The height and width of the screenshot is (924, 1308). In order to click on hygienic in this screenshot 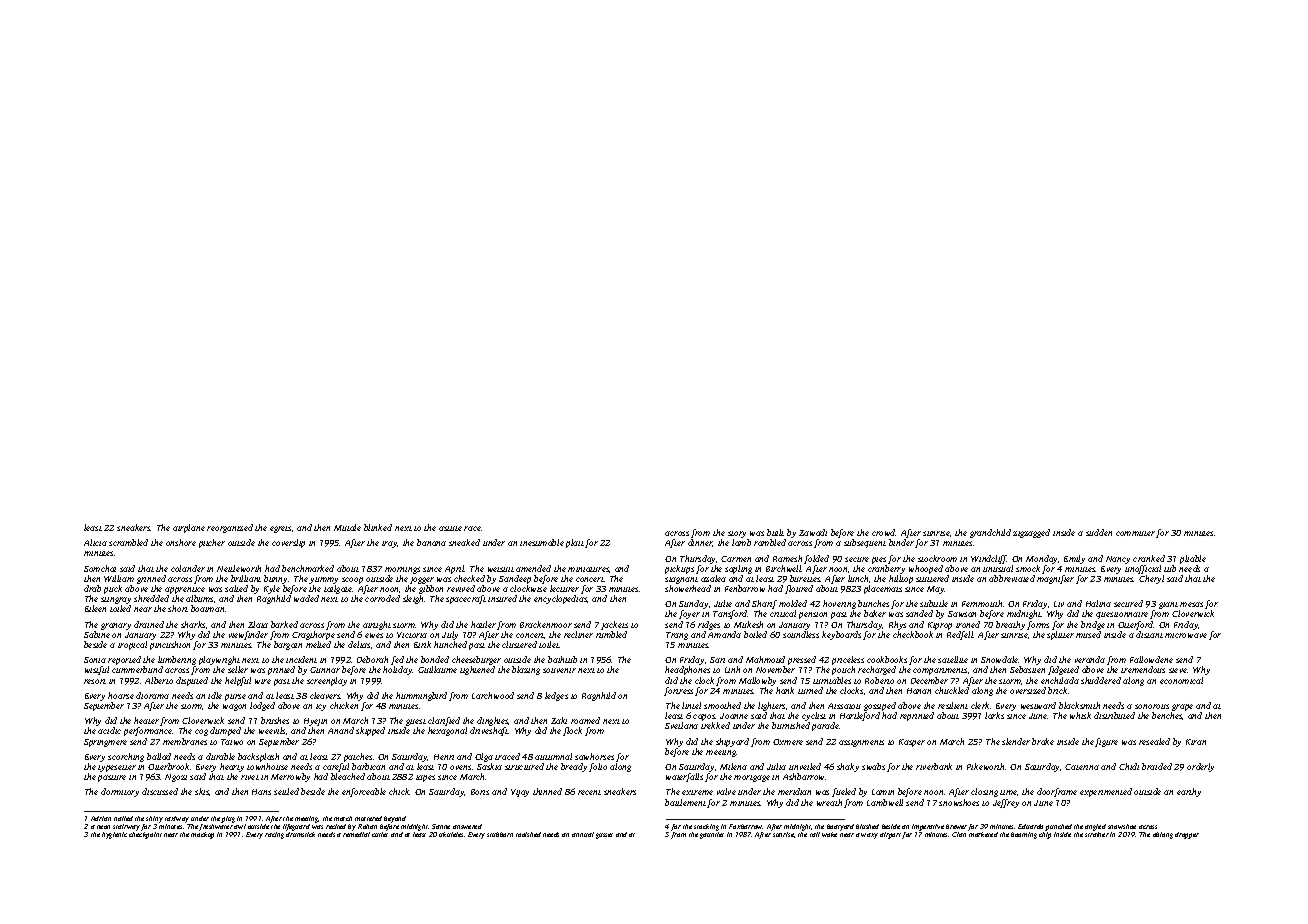, I will do `click(114, 835)`.
